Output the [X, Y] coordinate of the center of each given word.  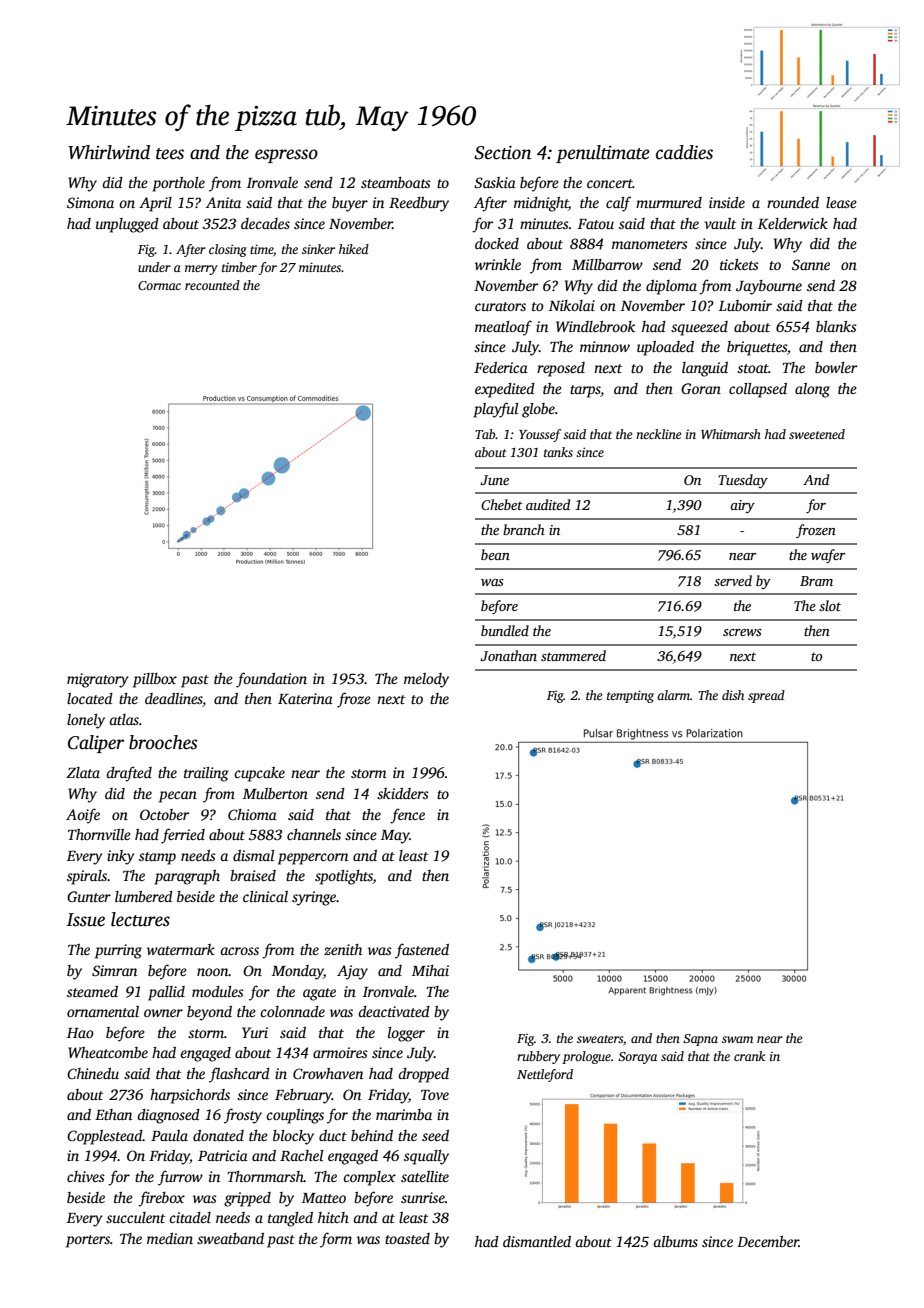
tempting [630, 696]
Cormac [159, 285]
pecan [178, 797]
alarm [673, 695]
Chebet [502, 504]
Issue [85, 920]
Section [503, 152]
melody [426, 680]
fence [407, 816]
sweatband [230, 1238]
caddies [684, 152]
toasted [407, 1238]
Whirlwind [109, 152]
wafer [828, 556]
